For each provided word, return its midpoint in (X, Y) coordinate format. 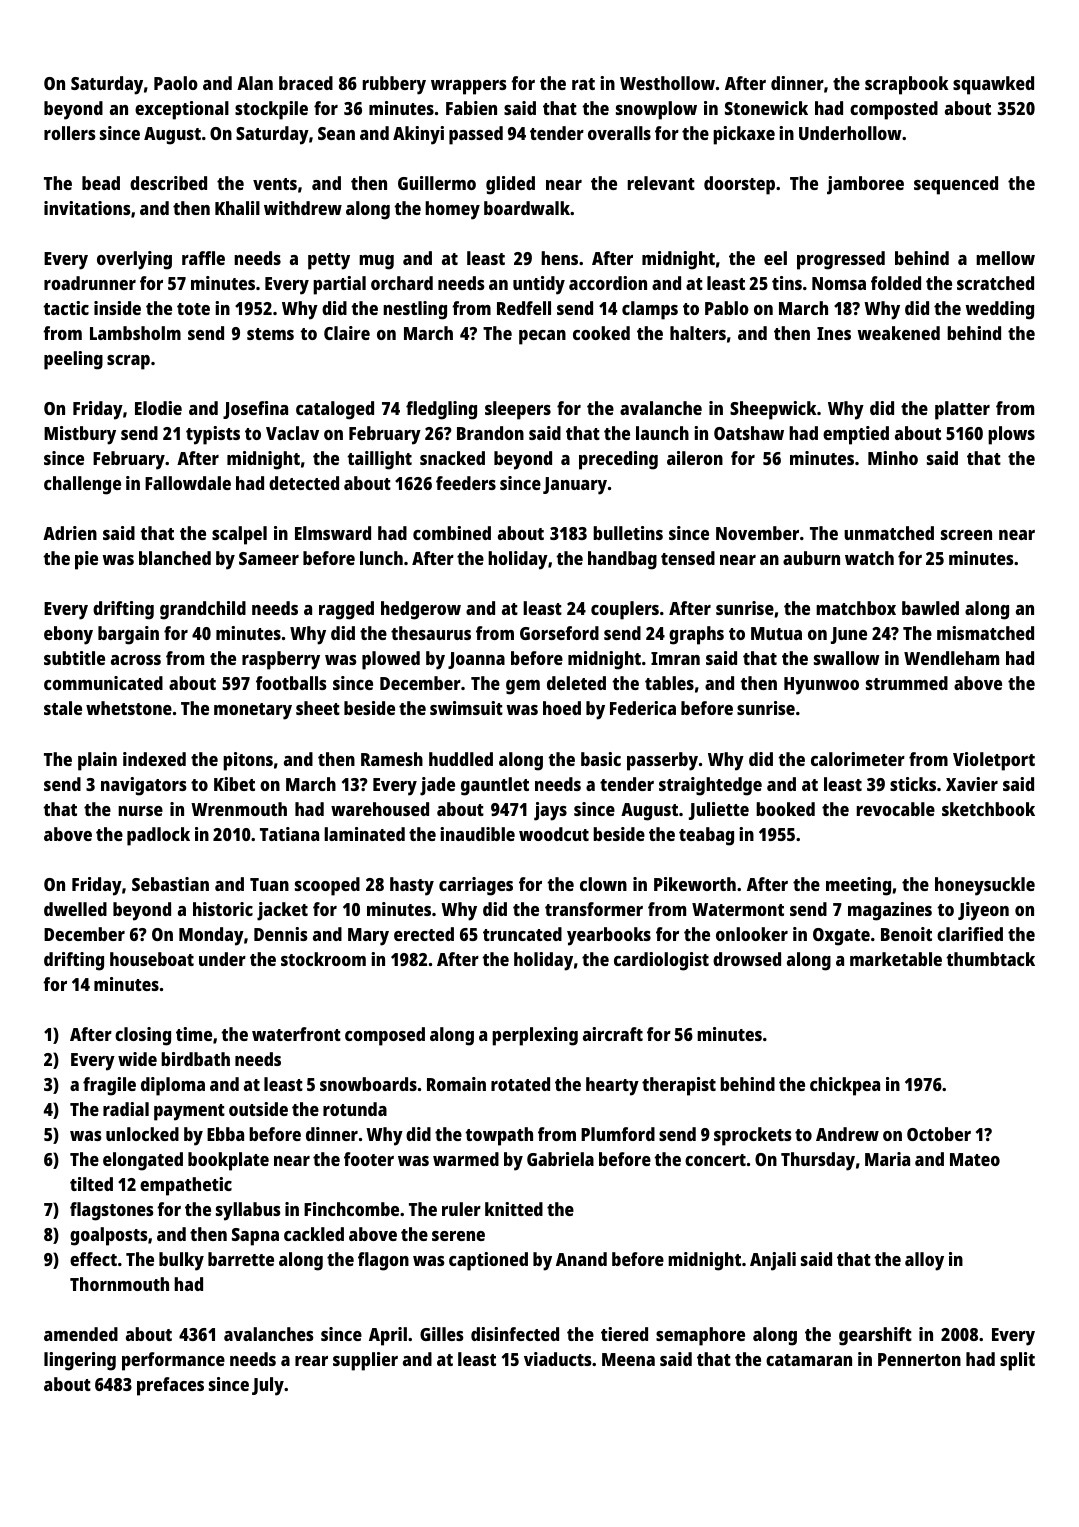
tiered (624, 1334)
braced (306, 83)
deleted (576, 683)
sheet (318, 708)
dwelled (75, 909)
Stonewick (766, 108)
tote (193, 309)
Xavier (972, 784)
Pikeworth (695, 884)
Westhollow (667, 83)
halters (698, 333)
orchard (402, 283)
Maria (887, 1159)
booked (785, 809)
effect (93, 1259)
